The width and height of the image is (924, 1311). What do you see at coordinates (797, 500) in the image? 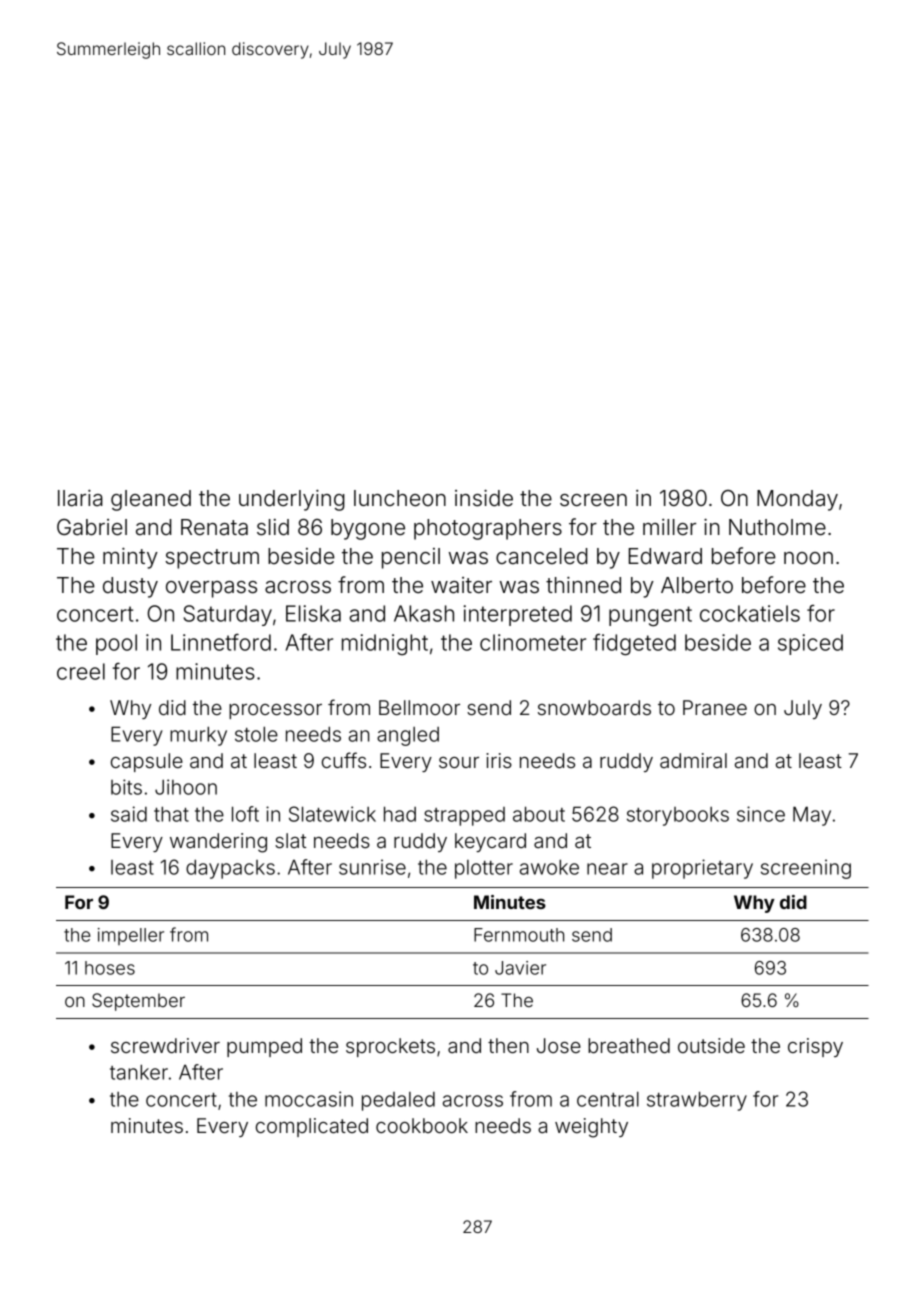
I see `Monday` at bounding box center [797, 500].
